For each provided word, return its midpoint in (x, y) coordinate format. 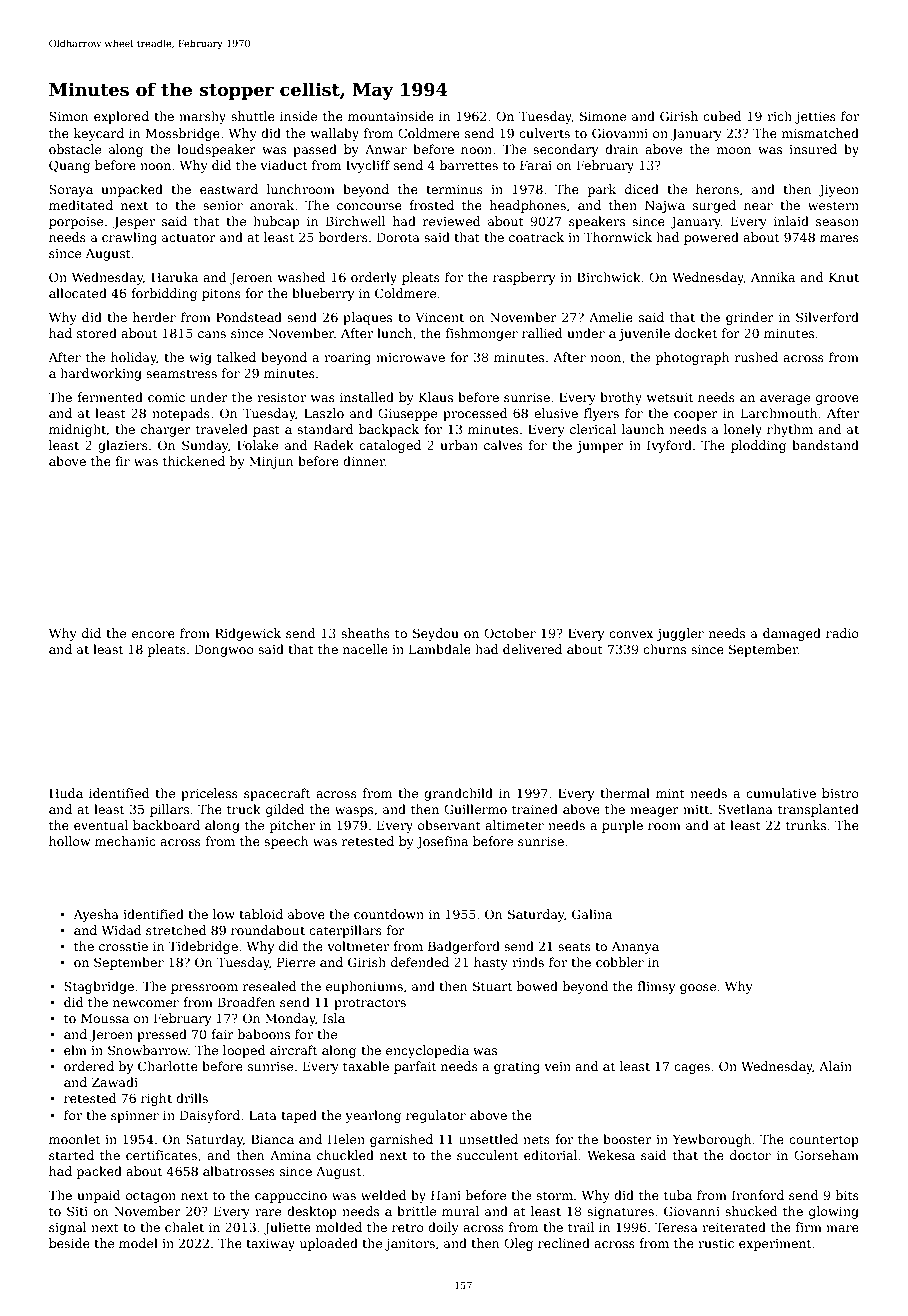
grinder (750, 318)
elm (75, 1050)
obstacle (75, 149)
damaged (792, 634)
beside (69, 1243)
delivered (532, 649)
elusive (556, 413)
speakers (597, 222)
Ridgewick (248, 634)
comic (166, 397)
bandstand (825, 445)
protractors (370, 1004)
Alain (835, 1066)
